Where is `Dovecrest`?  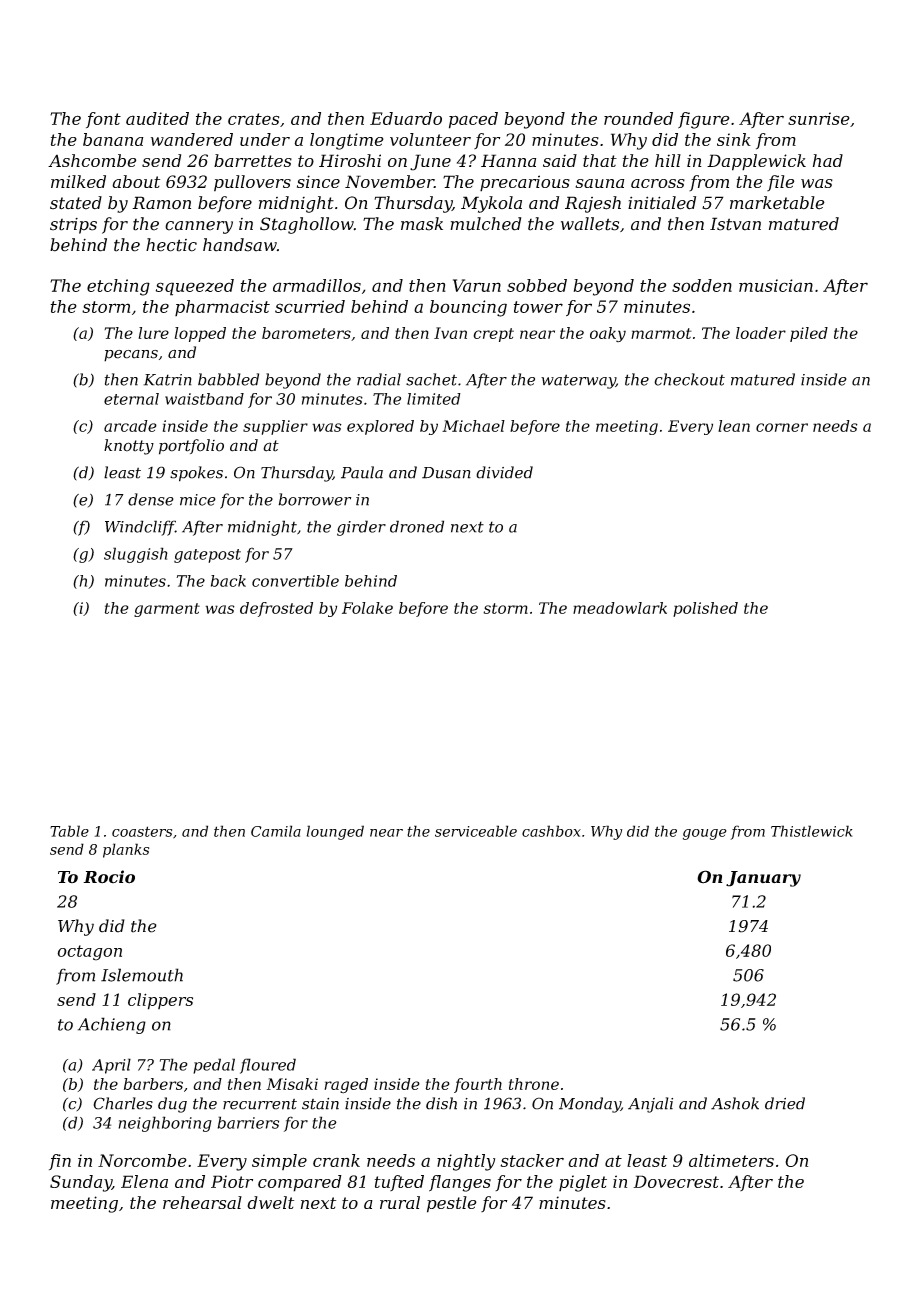 Dovecrest is located at coordinates (676, 1181).
